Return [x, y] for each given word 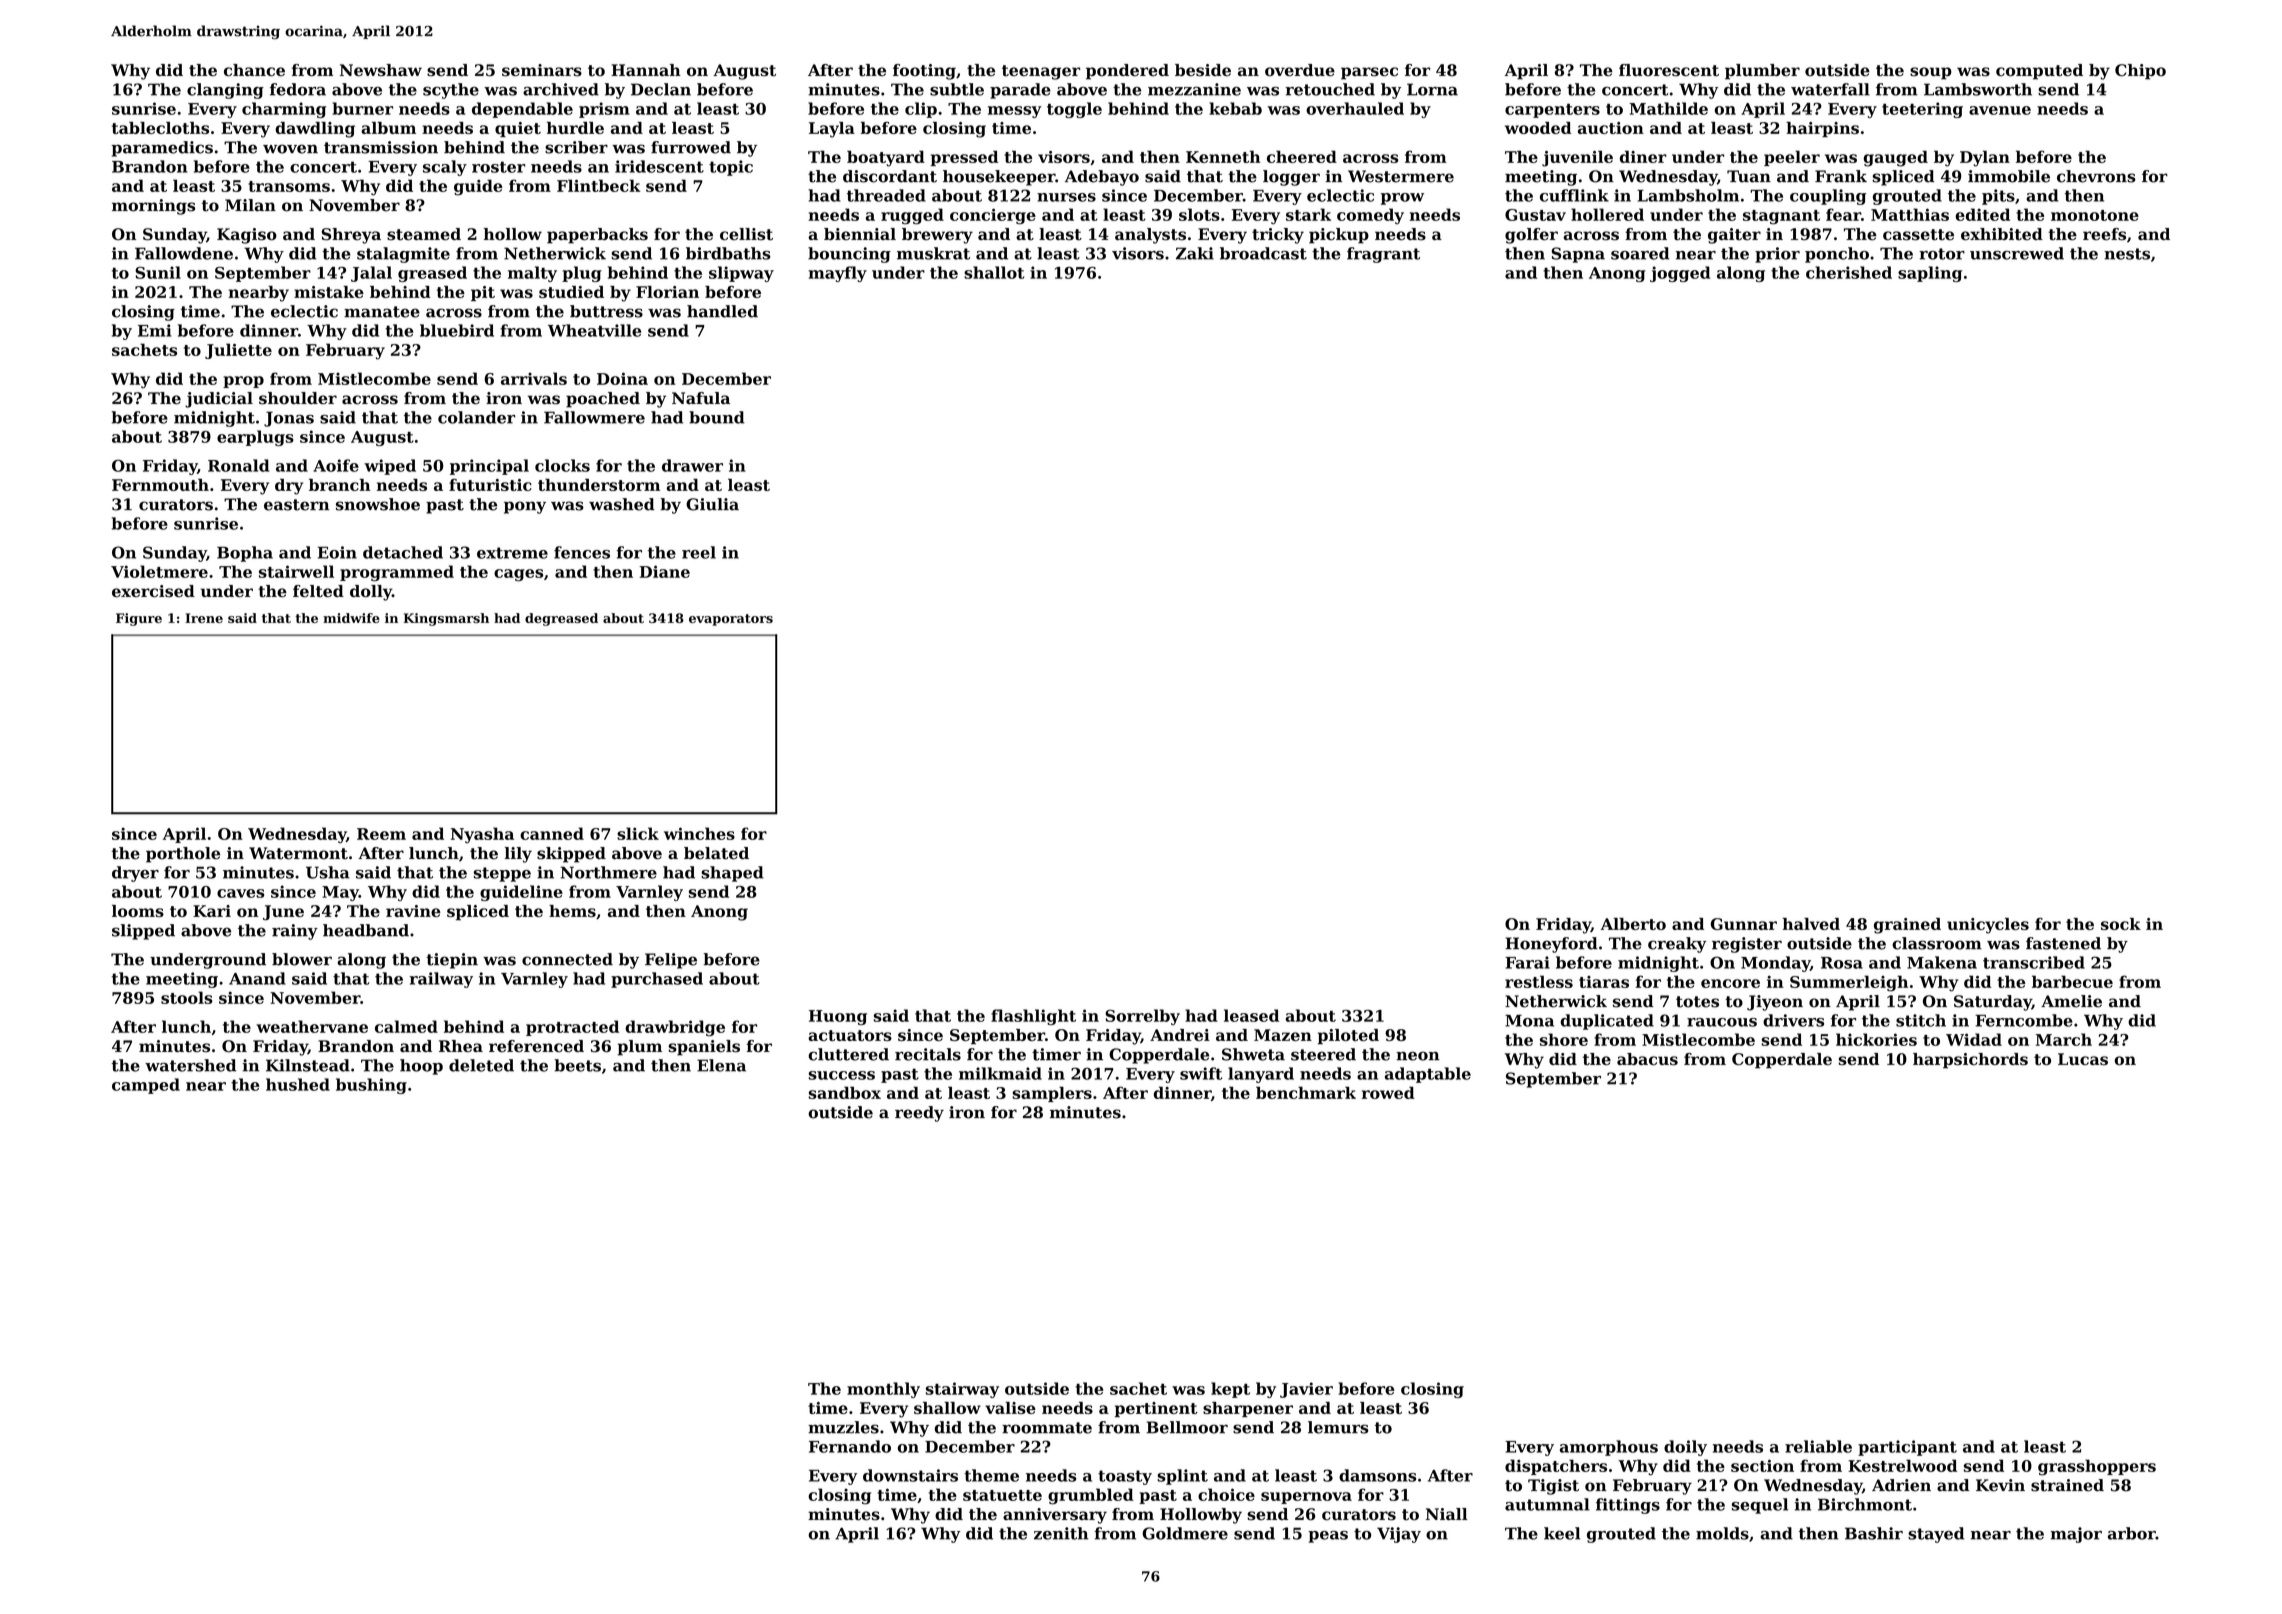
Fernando [850, 1446]
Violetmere [159, 571]
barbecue [2072, 981]
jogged [1680, 274]
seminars [542, 70]
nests [2127, 254]
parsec [1369, 73]
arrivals [534, 378]
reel [699, 552]
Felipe [671, 961]
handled [722, 311]
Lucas [2083, 1059]
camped [146, 1086]
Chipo [2140, 72]
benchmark [1306, 1092]
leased [1251, 1015]
